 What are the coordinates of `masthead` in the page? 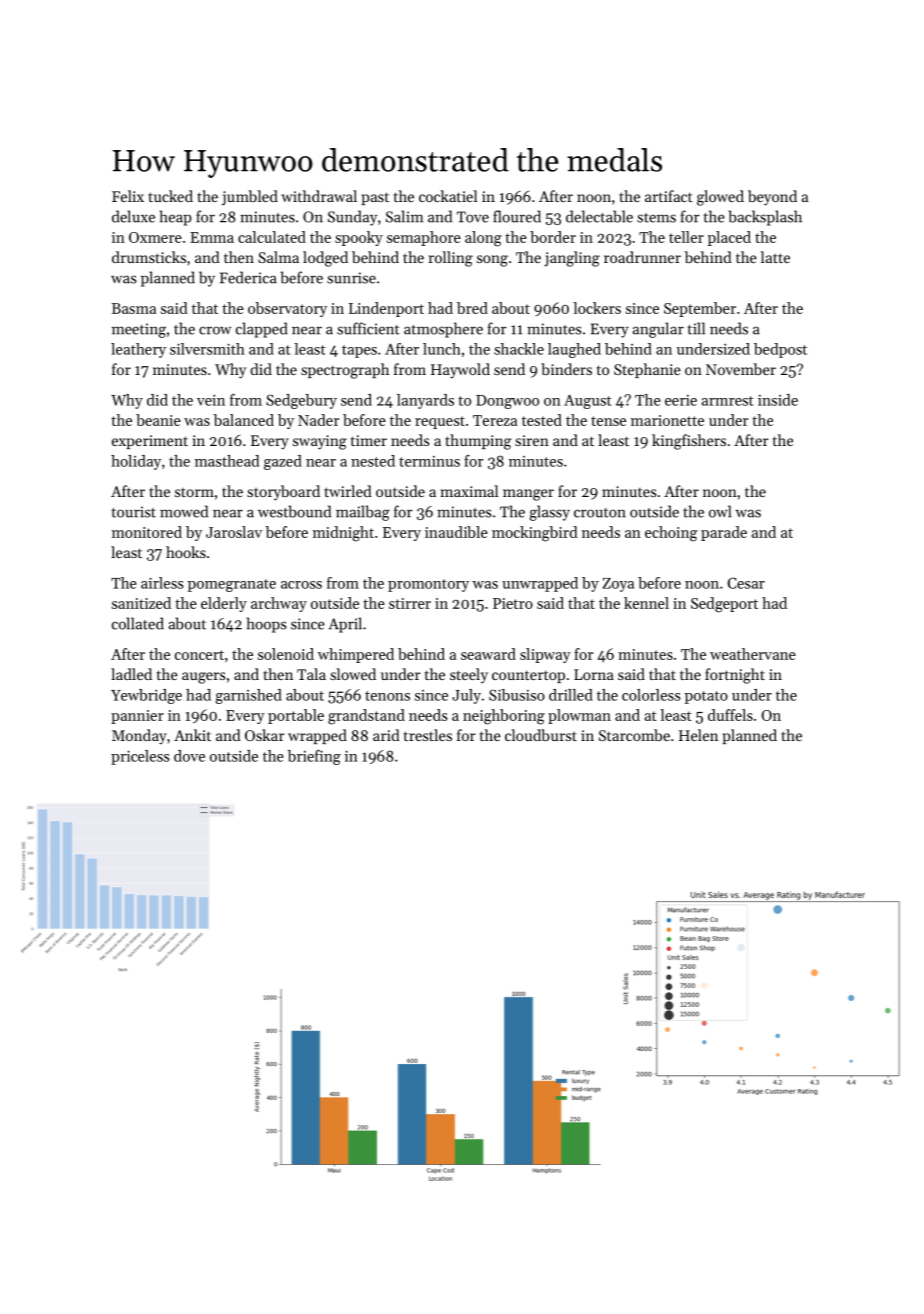 It's located at (227, 461).
